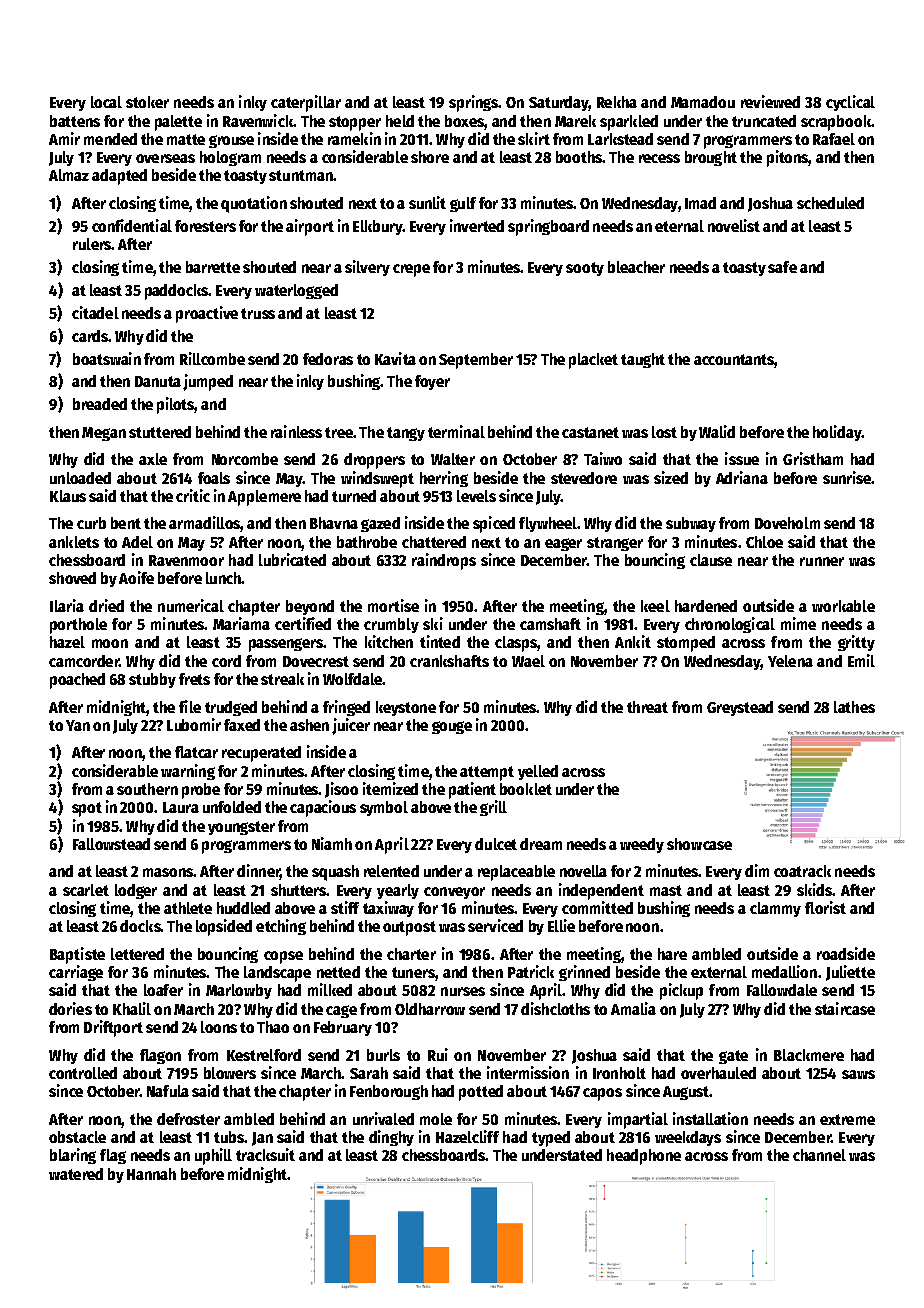 The image size is (924, 1308). What do you see at coordinates (345, 907) in the screenshot?
I see `stiff` at bounding box center [345, 907].
